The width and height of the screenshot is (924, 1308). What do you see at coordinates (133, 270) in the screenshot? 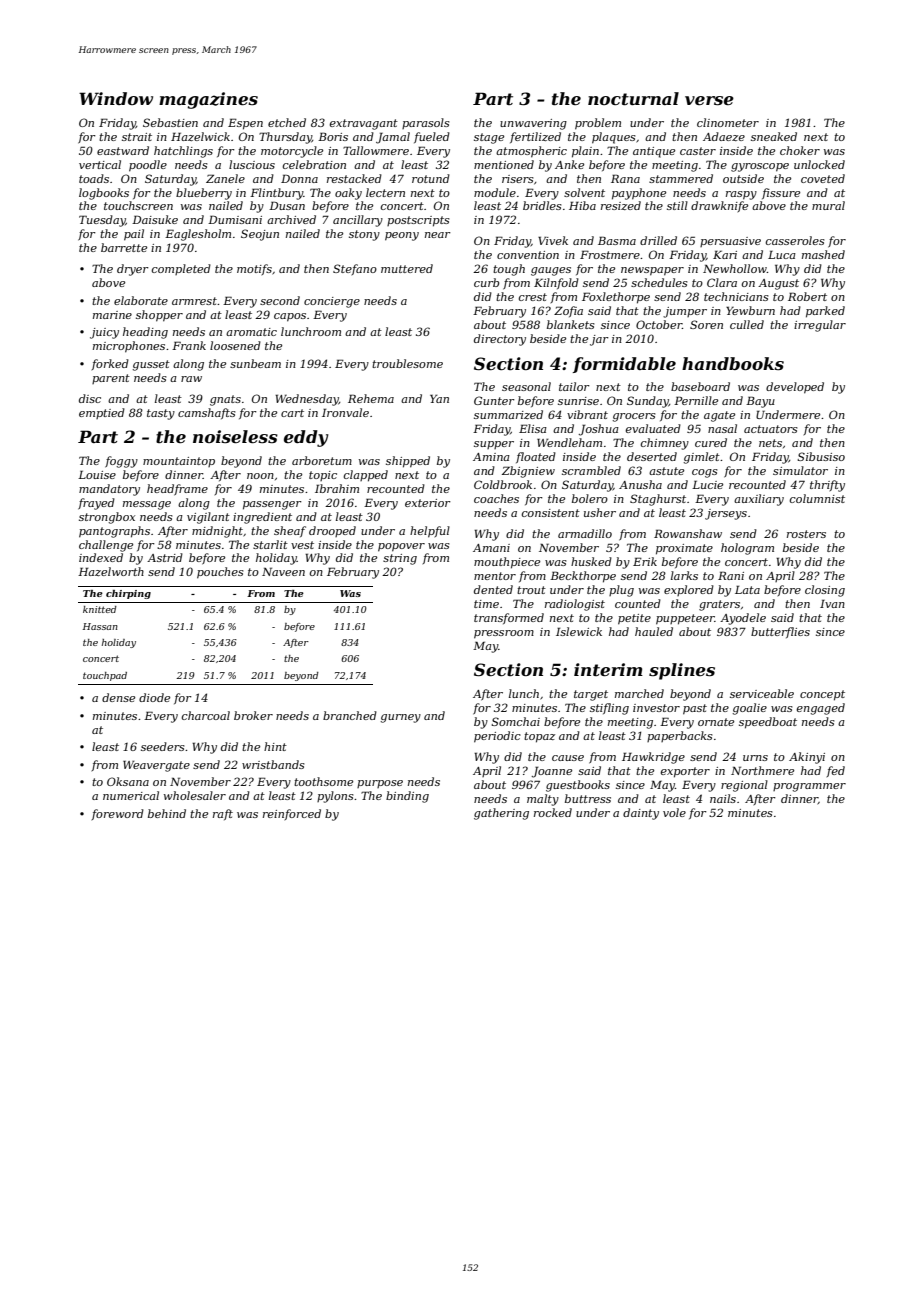
I see `dryer` at bounding box center [133, 270].
